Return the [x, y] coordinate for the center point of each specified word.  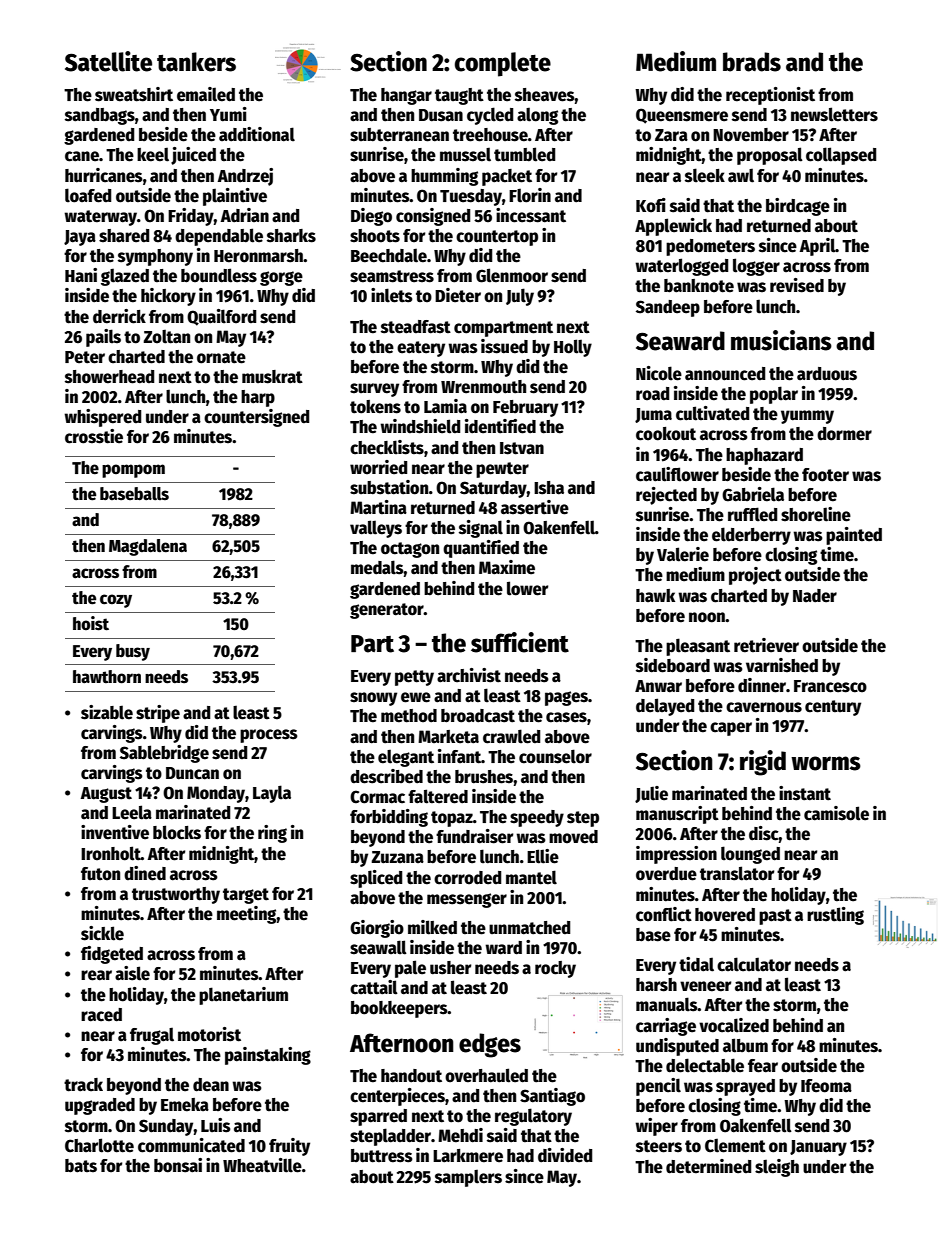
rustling [835, 916]
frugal [152, 1036]
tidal [696, 964]
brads [752, 62]
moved [573, 837]
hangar [406, 96]
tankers [196, 62]
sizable [107, 712]
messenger [467, 900]
